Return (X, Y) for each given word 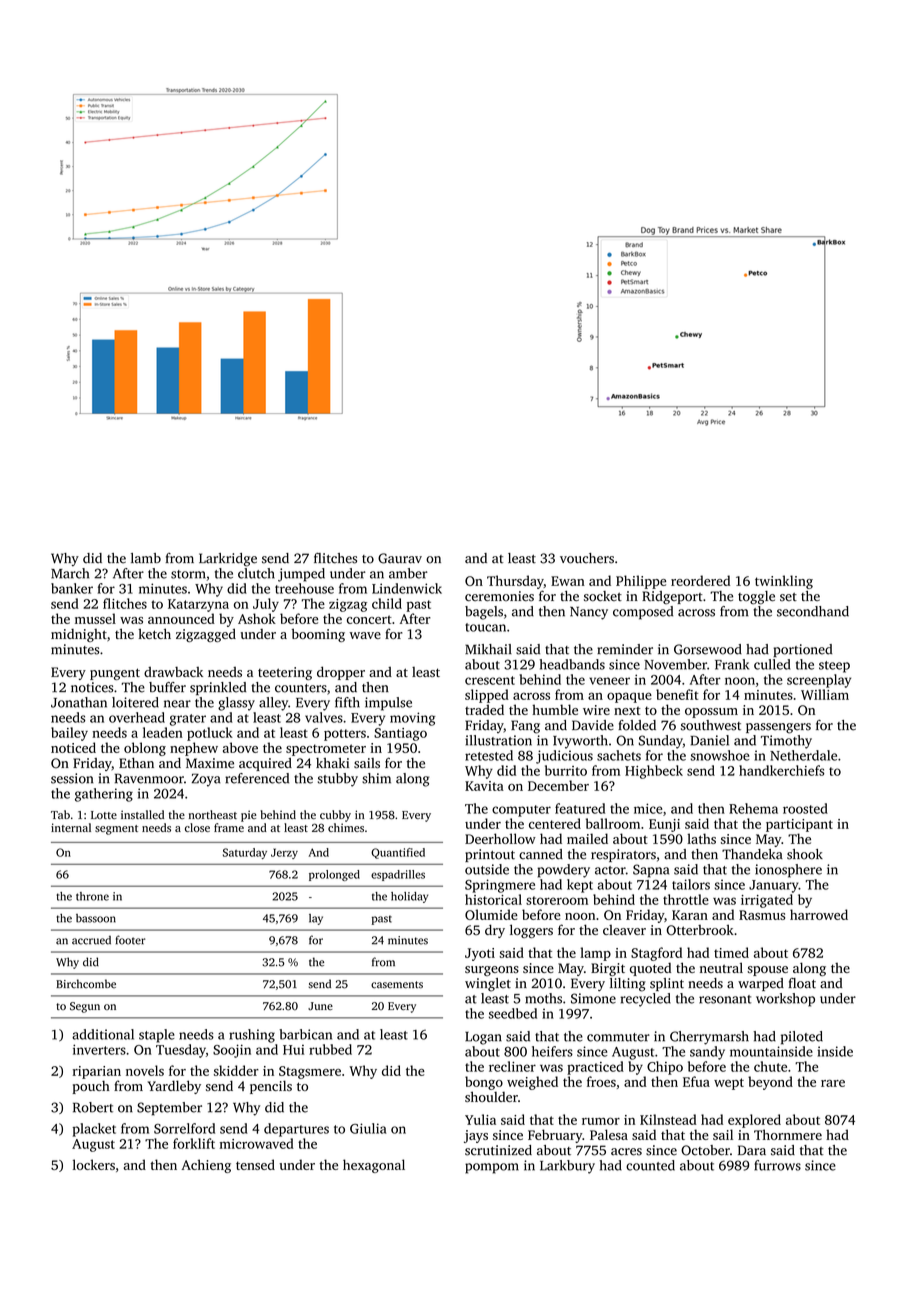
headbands (572, 664)
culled (772, 664)
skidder (236, 1070)
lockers (94, 1164)
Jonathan (79, 702)
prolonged (334, 875)
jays (476, 1136)
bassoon (96, 918)
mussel (95, 618)
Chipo (665, 1068)
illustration (499, 740)
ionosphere (788, 871)
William (825, 694)
